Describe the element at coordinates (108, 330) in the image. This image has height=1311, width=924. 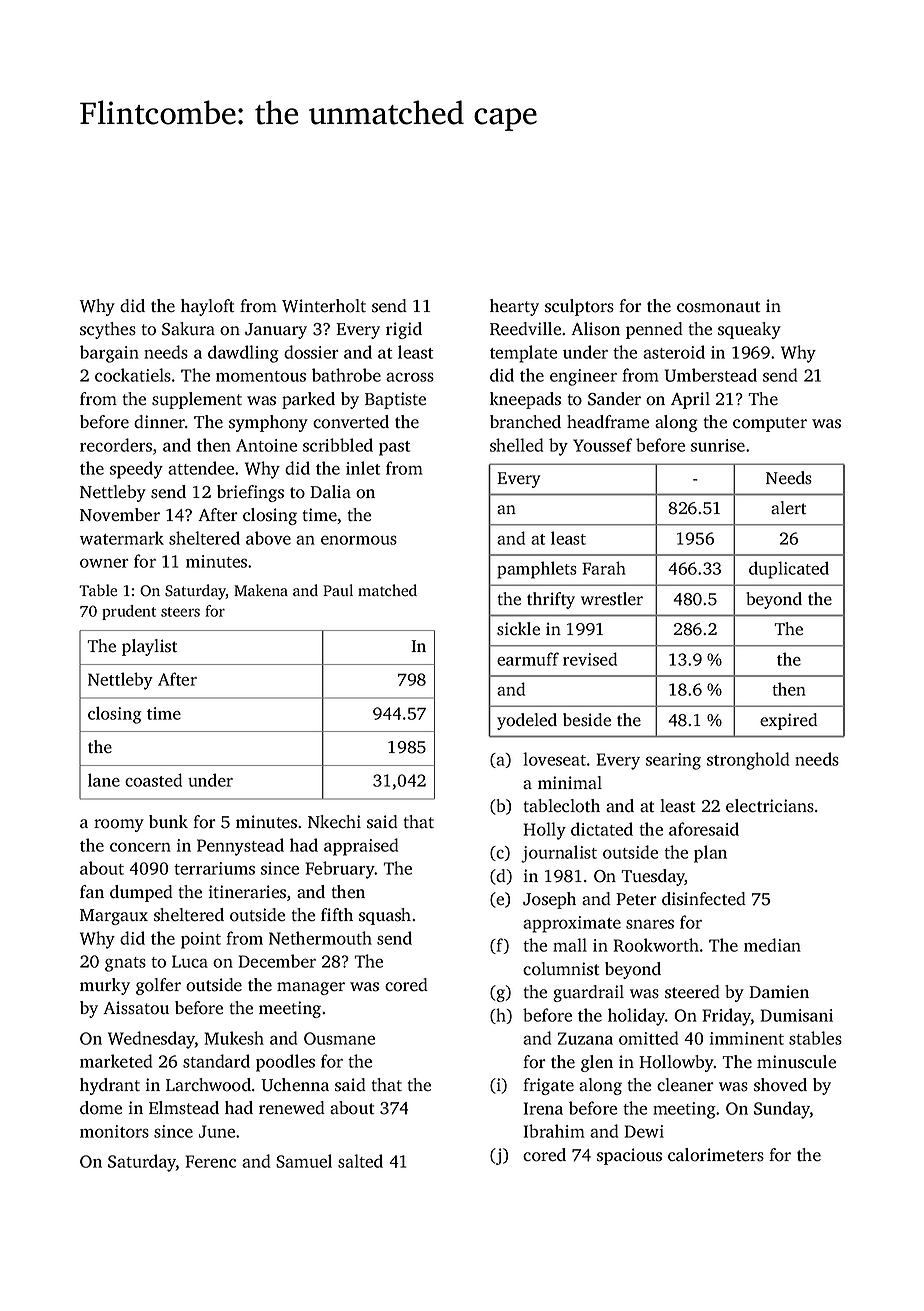
I see `scythes` at that location.
